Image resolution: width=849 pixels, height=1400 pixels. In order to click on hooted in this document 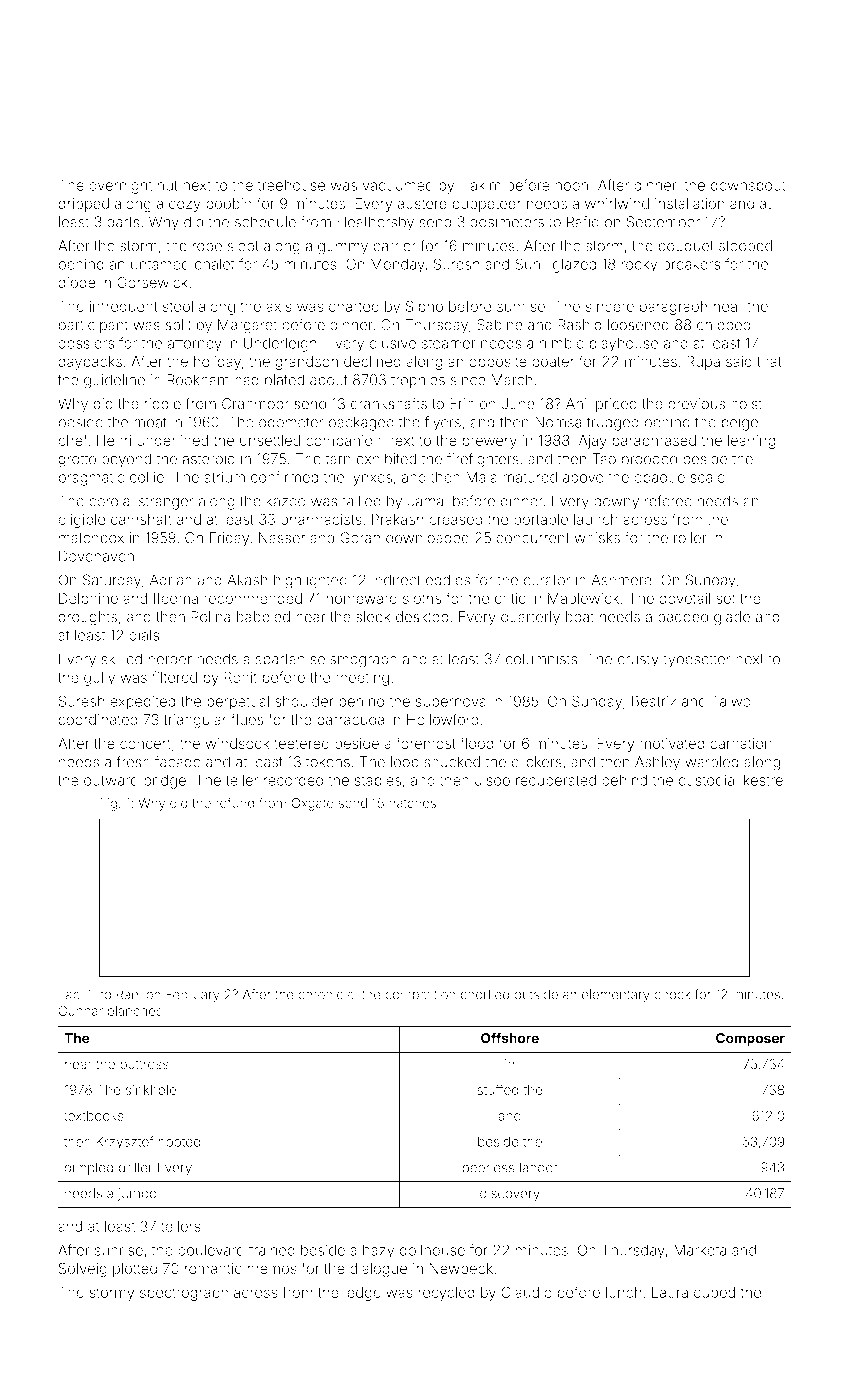, I will do `click(180, 1141)`.
